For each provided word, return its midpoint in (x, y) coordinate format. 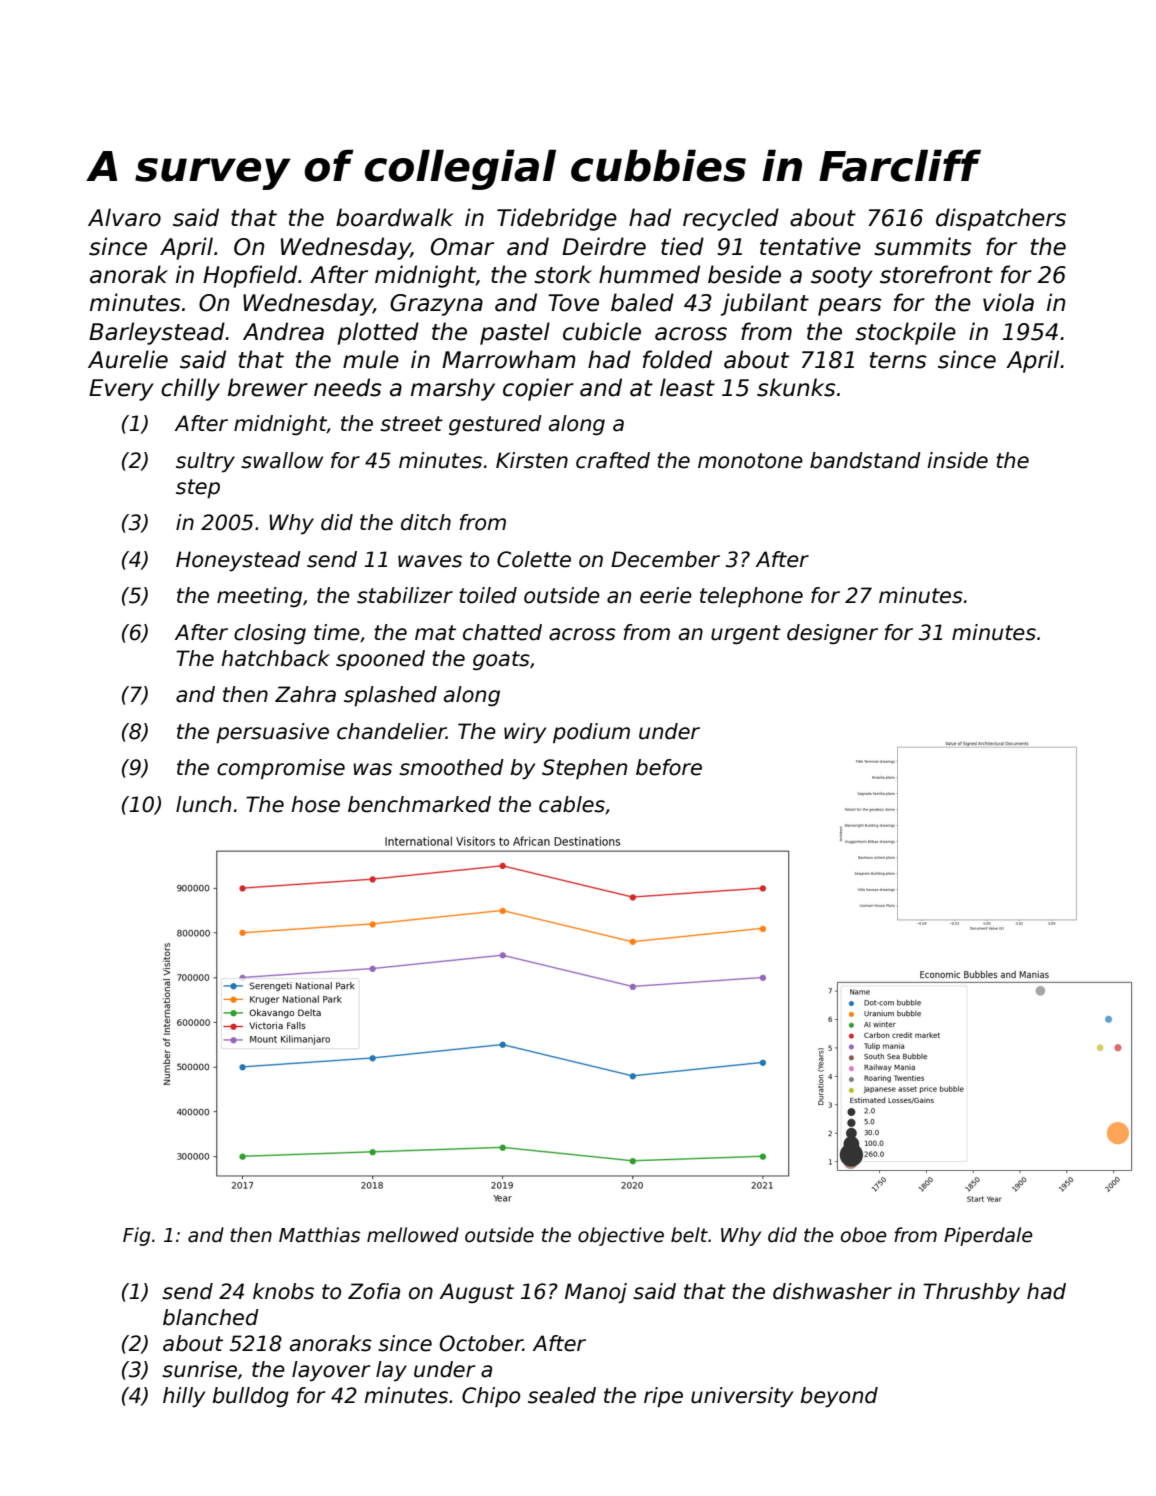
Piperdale (988, 1236)
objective (621, 1236)
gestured (495, 425)
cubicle (602, 331)
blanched (211, 1317)
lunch (203, 804)
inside (957, 460)
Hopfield (250, 276)
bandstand (865, 460)
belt (689, 1235)
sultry (205, 462)
